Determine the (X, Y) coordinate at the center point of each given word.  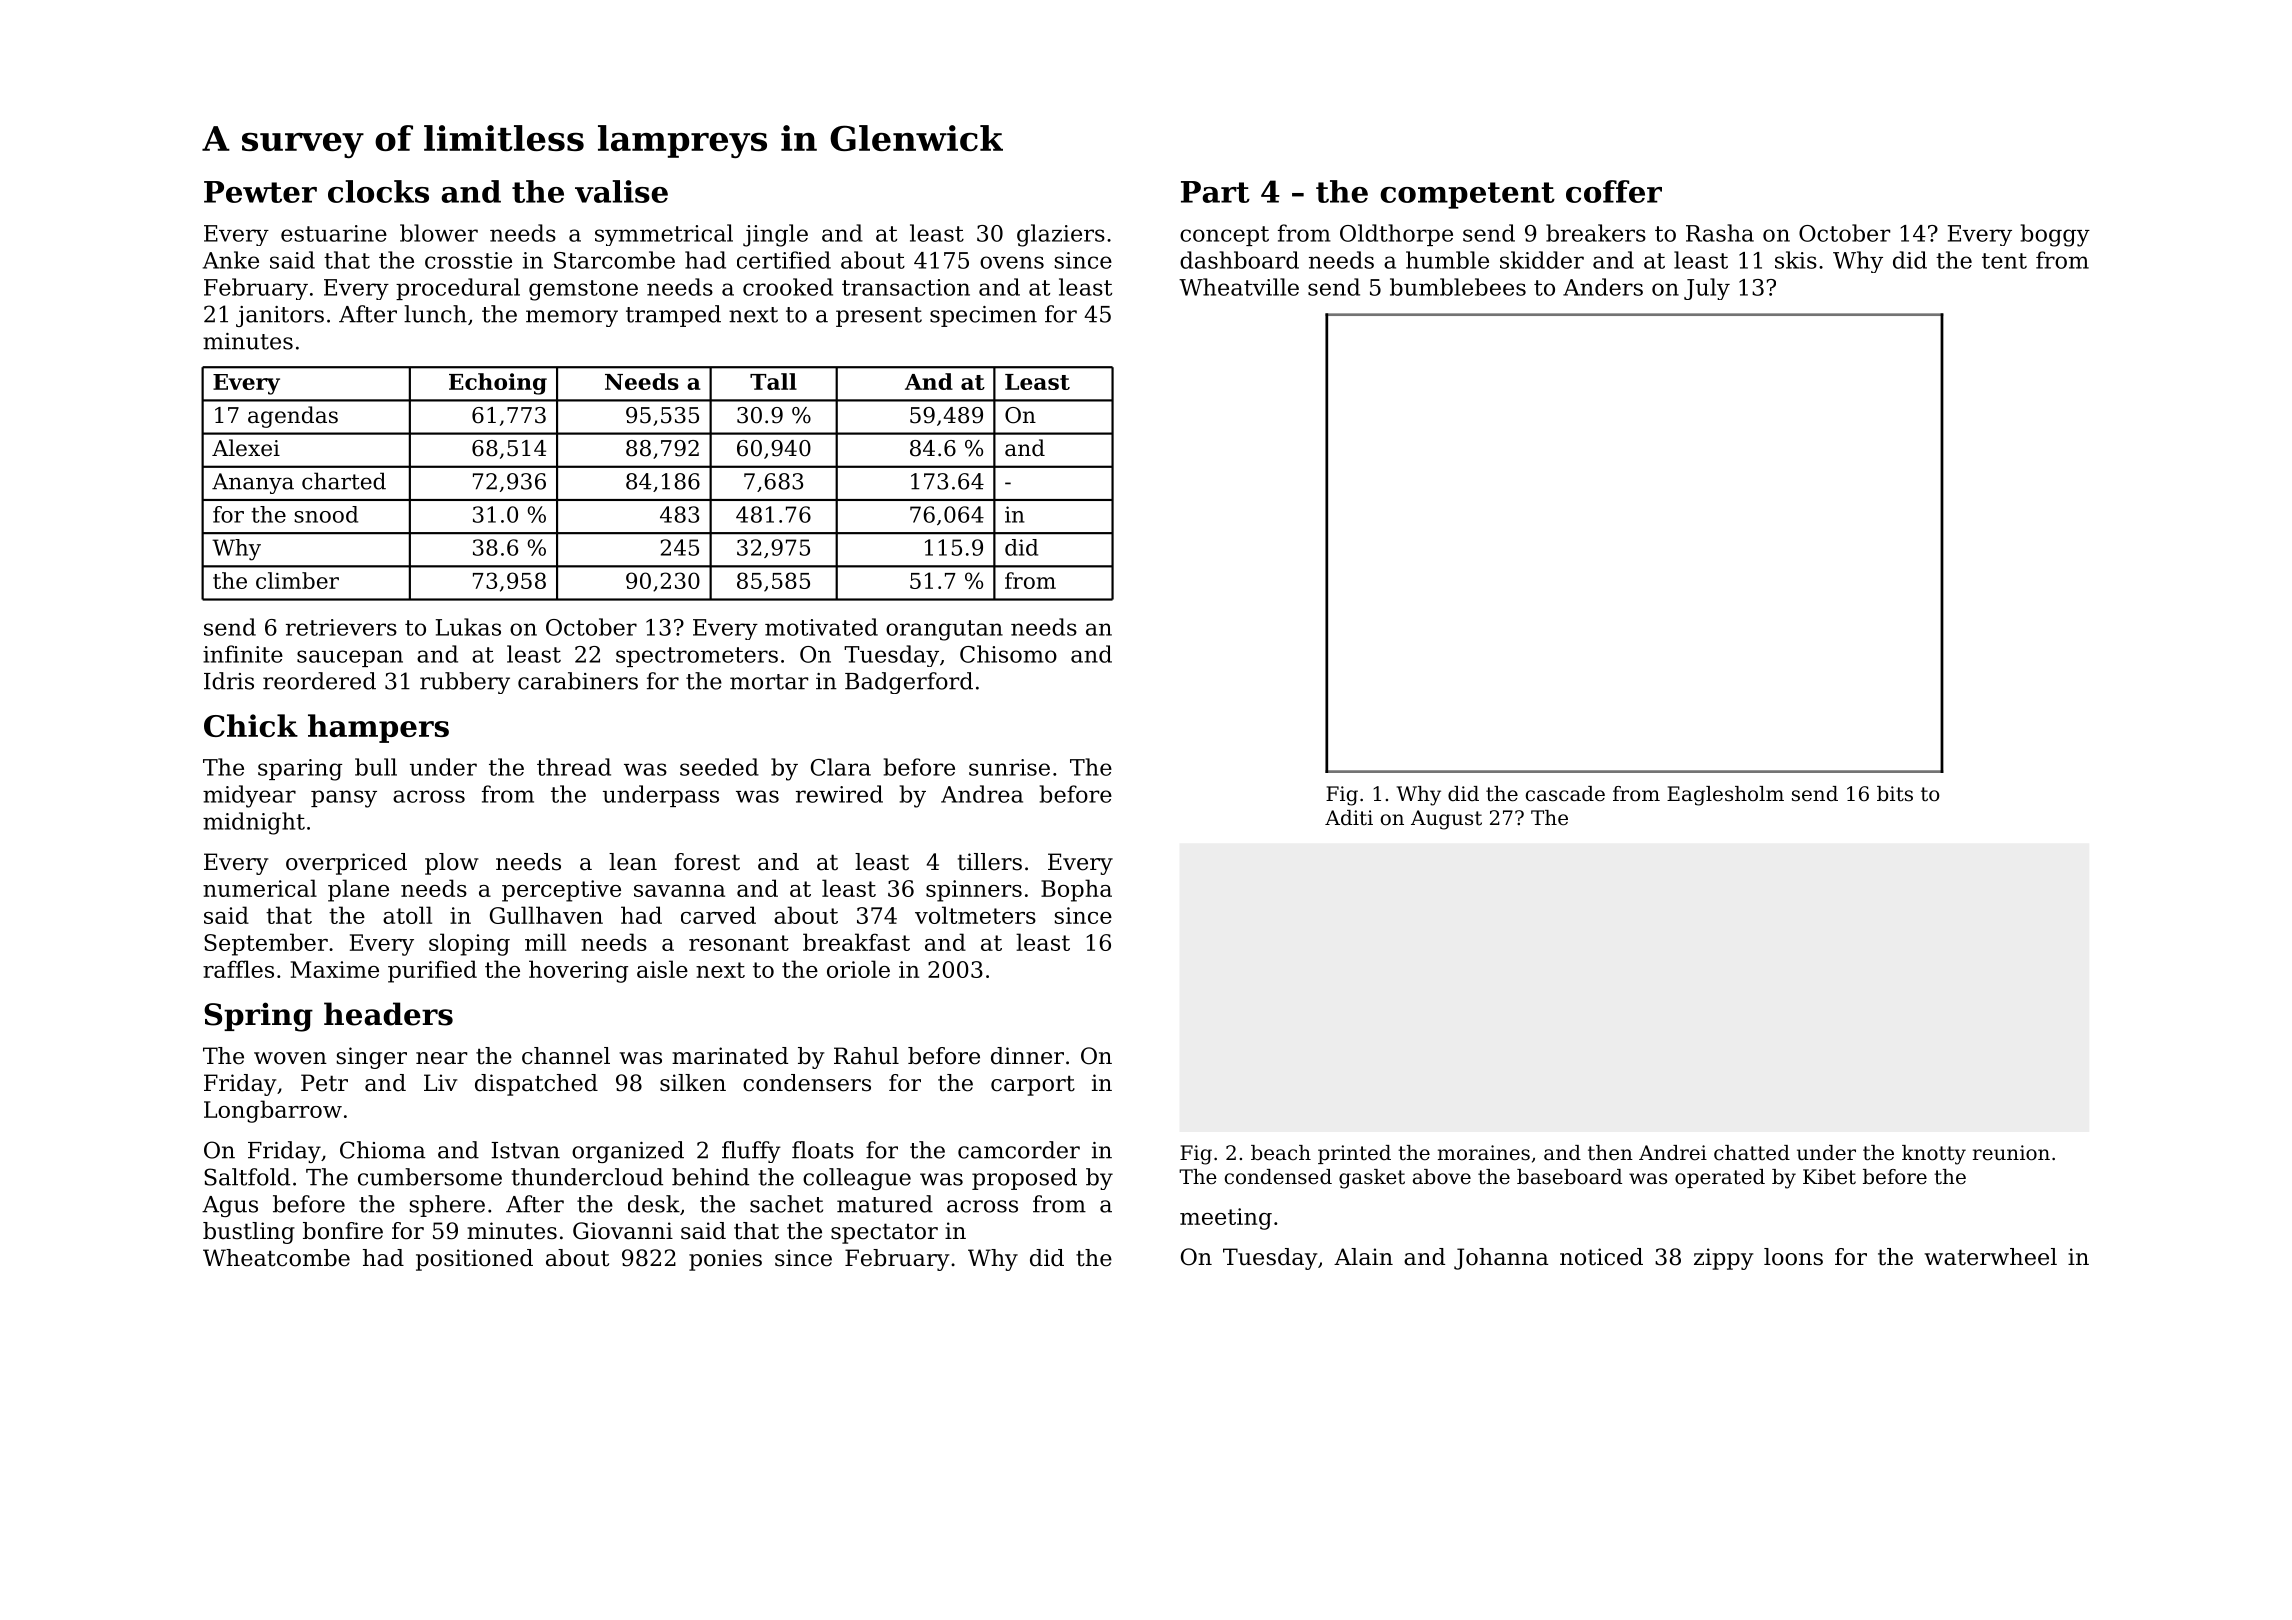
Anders (1603, 287)
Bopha (1076, 890)
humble (1447, 260)
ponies (725, 1260)
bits (1895, 794)
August (1446, 820)
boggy (2055, 235)
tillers (990, 862)
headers (388, 1014)
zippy (1723, 1259)
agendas (293, 417)
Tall (773, 381)
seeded (719, 767)
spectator (884, 1233)
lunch (435, 314)
